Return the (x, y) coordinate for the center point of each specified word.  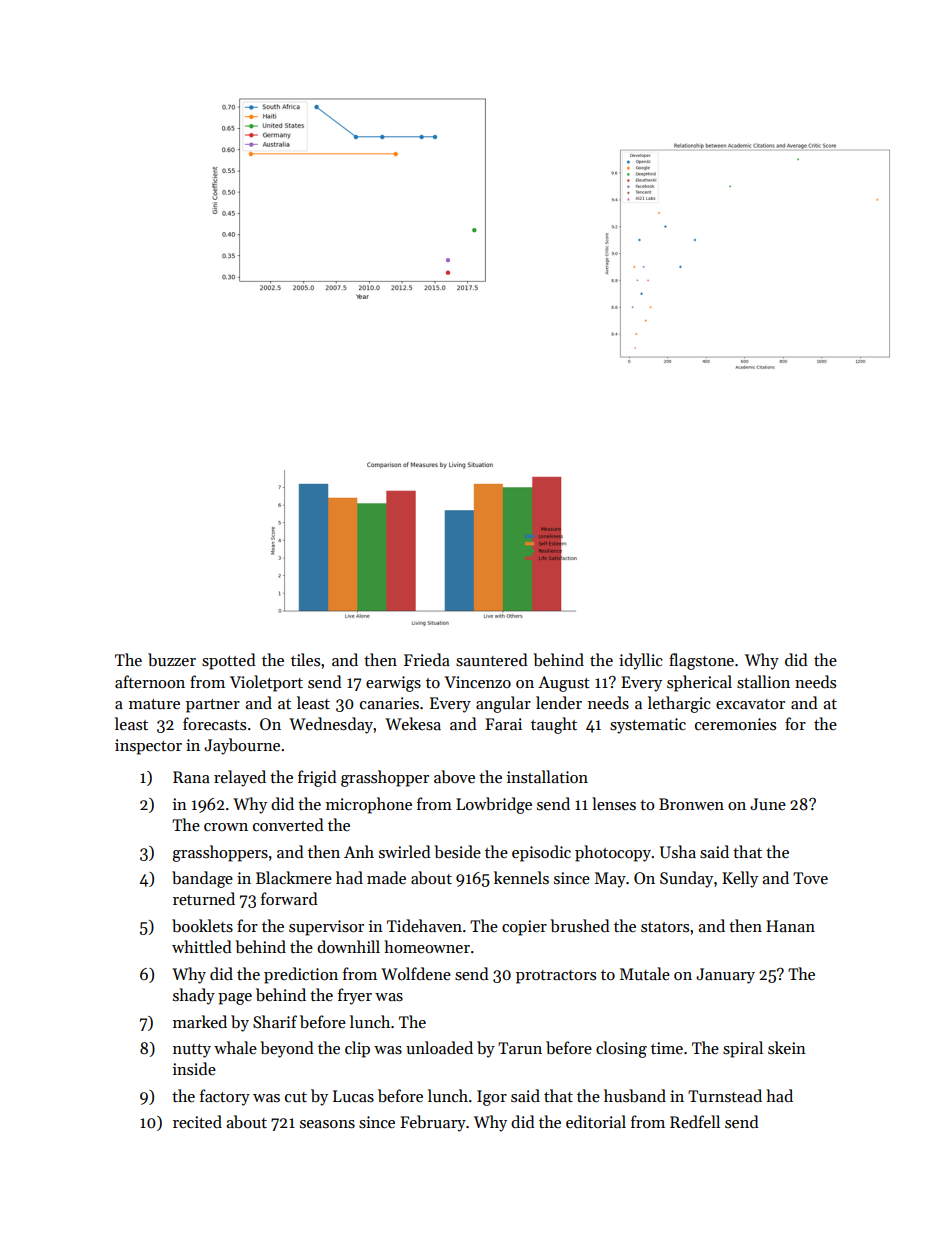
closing (621, 1049)
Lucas (353, 1096)
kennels (521, 877)
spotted (229, 661)
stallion (763, 682)
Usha (678, 852)
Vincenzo (477, 682)
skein (787, 1047)
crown (226, 827)
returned (204, 898)
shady (194, 996)
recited (197, 1121)
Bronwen (691, 804)
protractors (556, 977)
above (454, 777)
